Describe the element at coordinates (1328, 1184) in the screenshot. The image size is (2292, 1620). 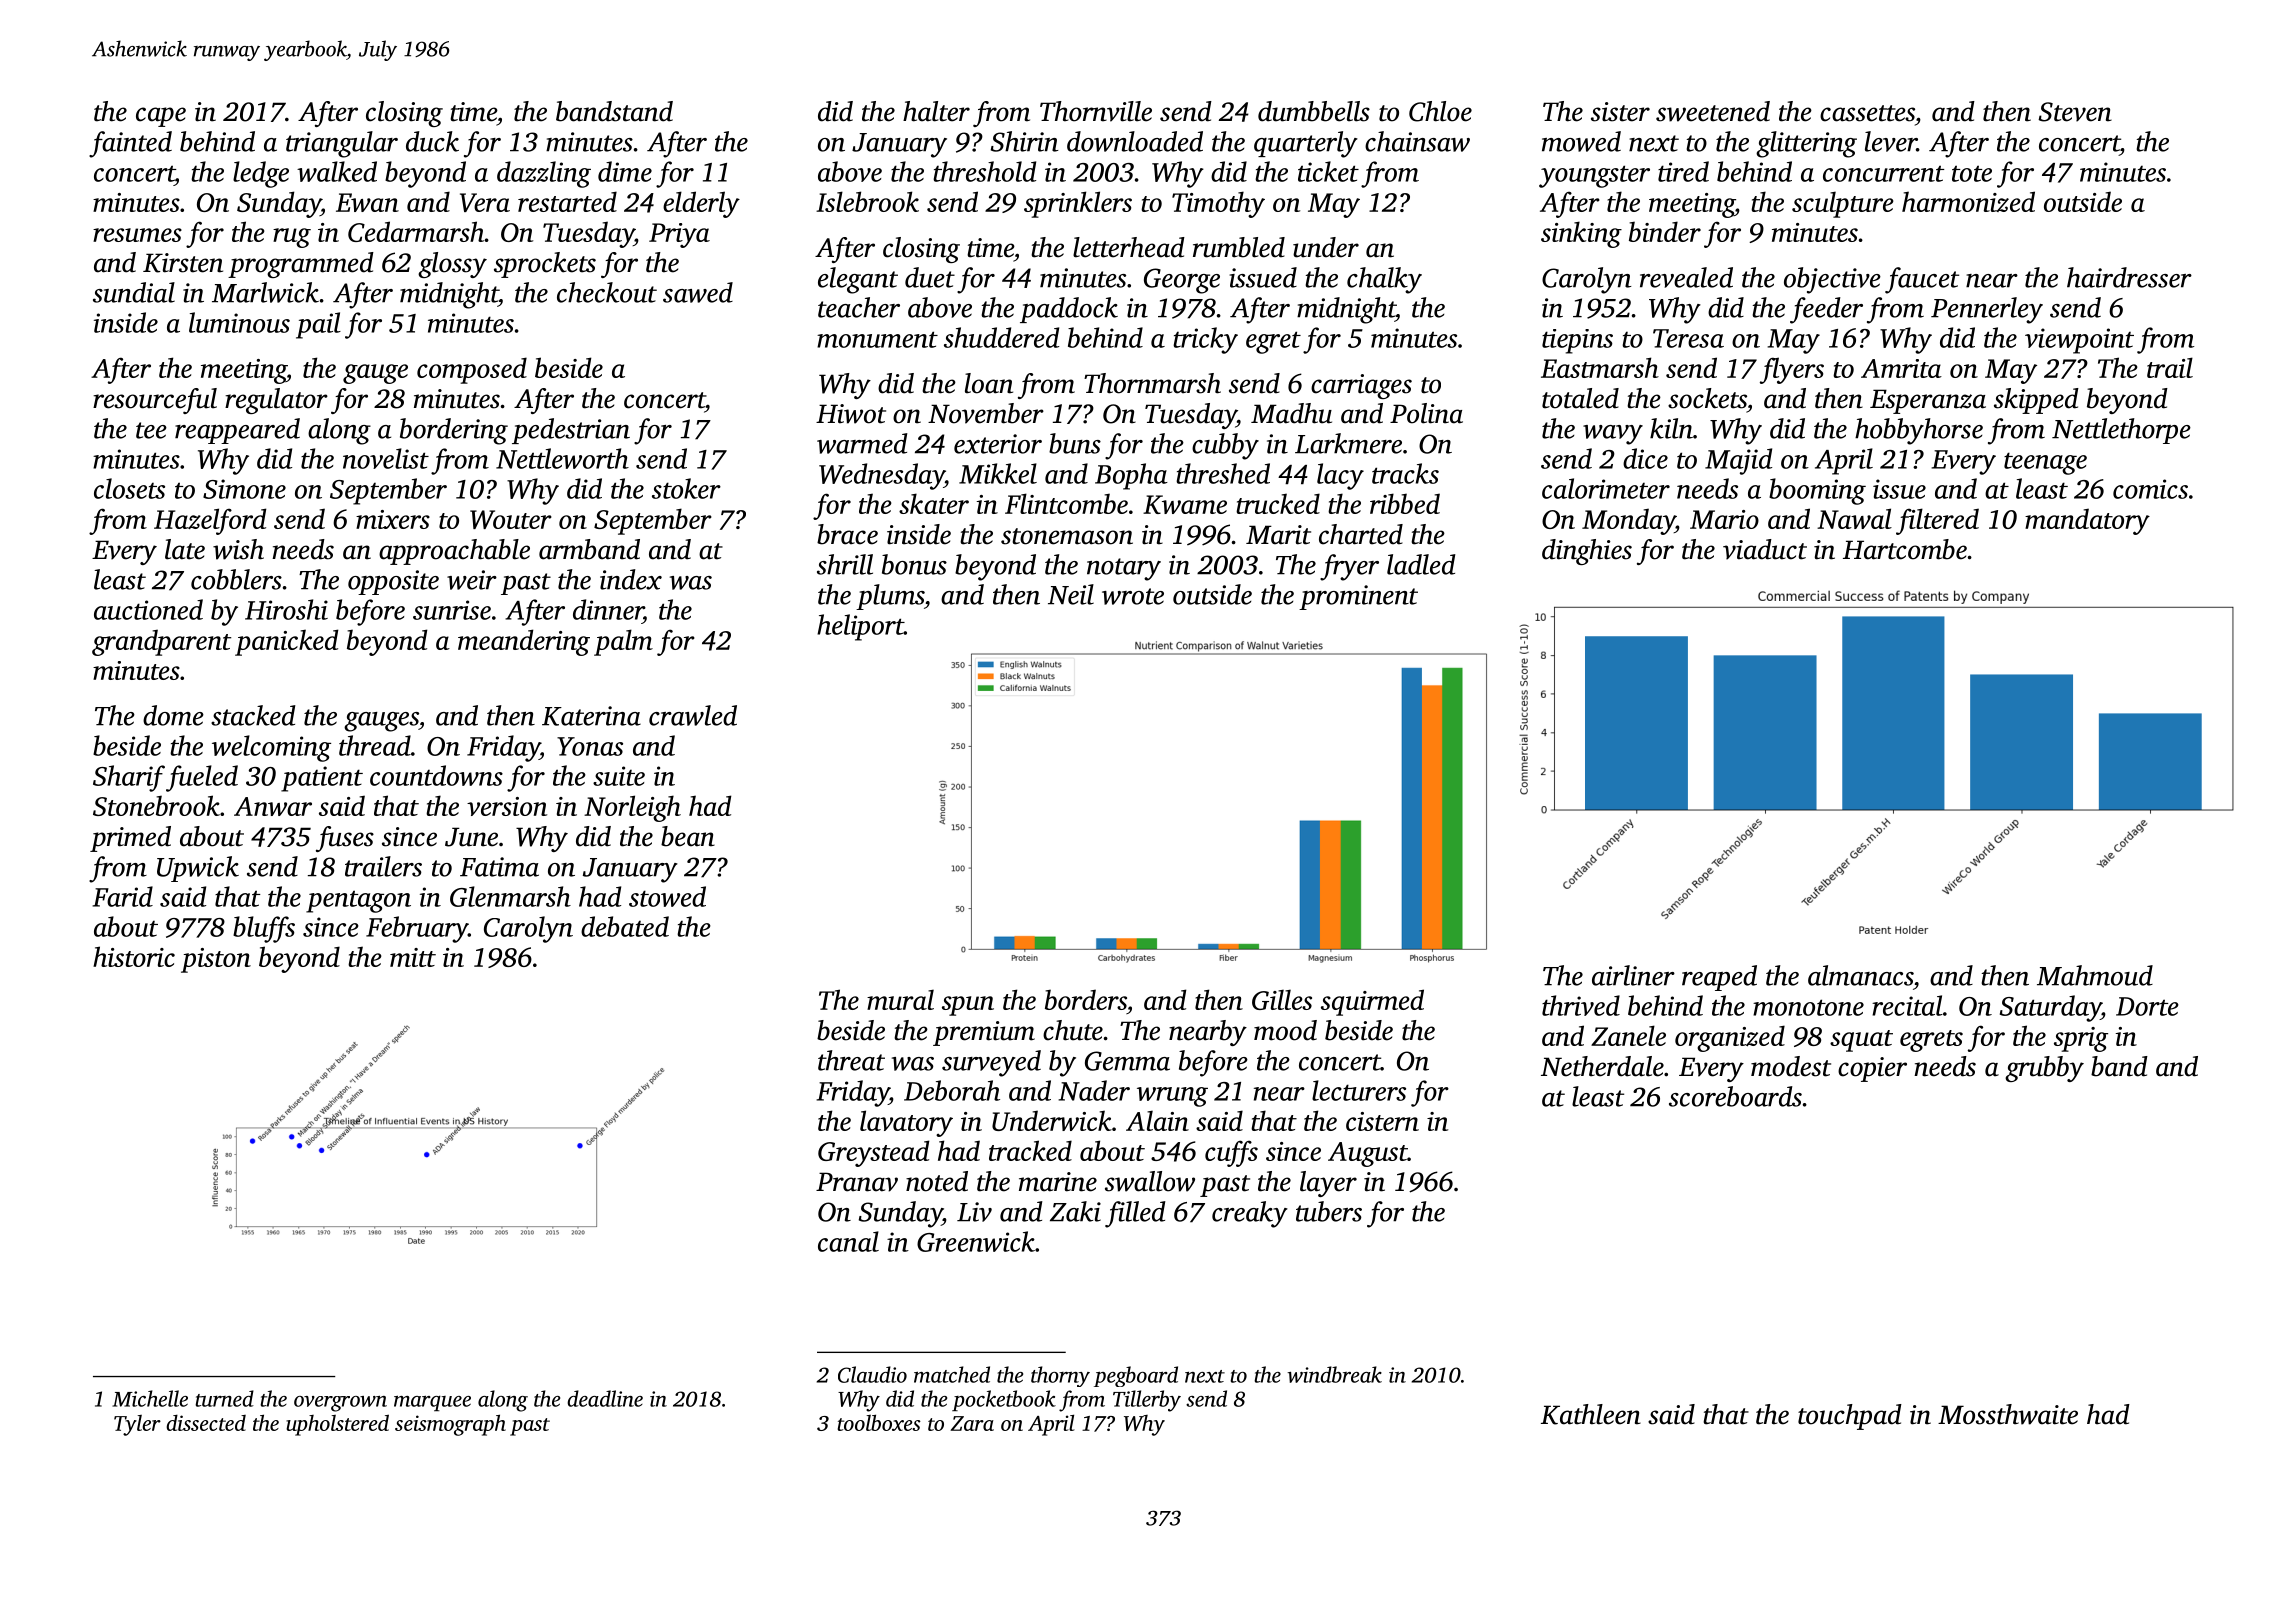
I see `layer` at that location.
